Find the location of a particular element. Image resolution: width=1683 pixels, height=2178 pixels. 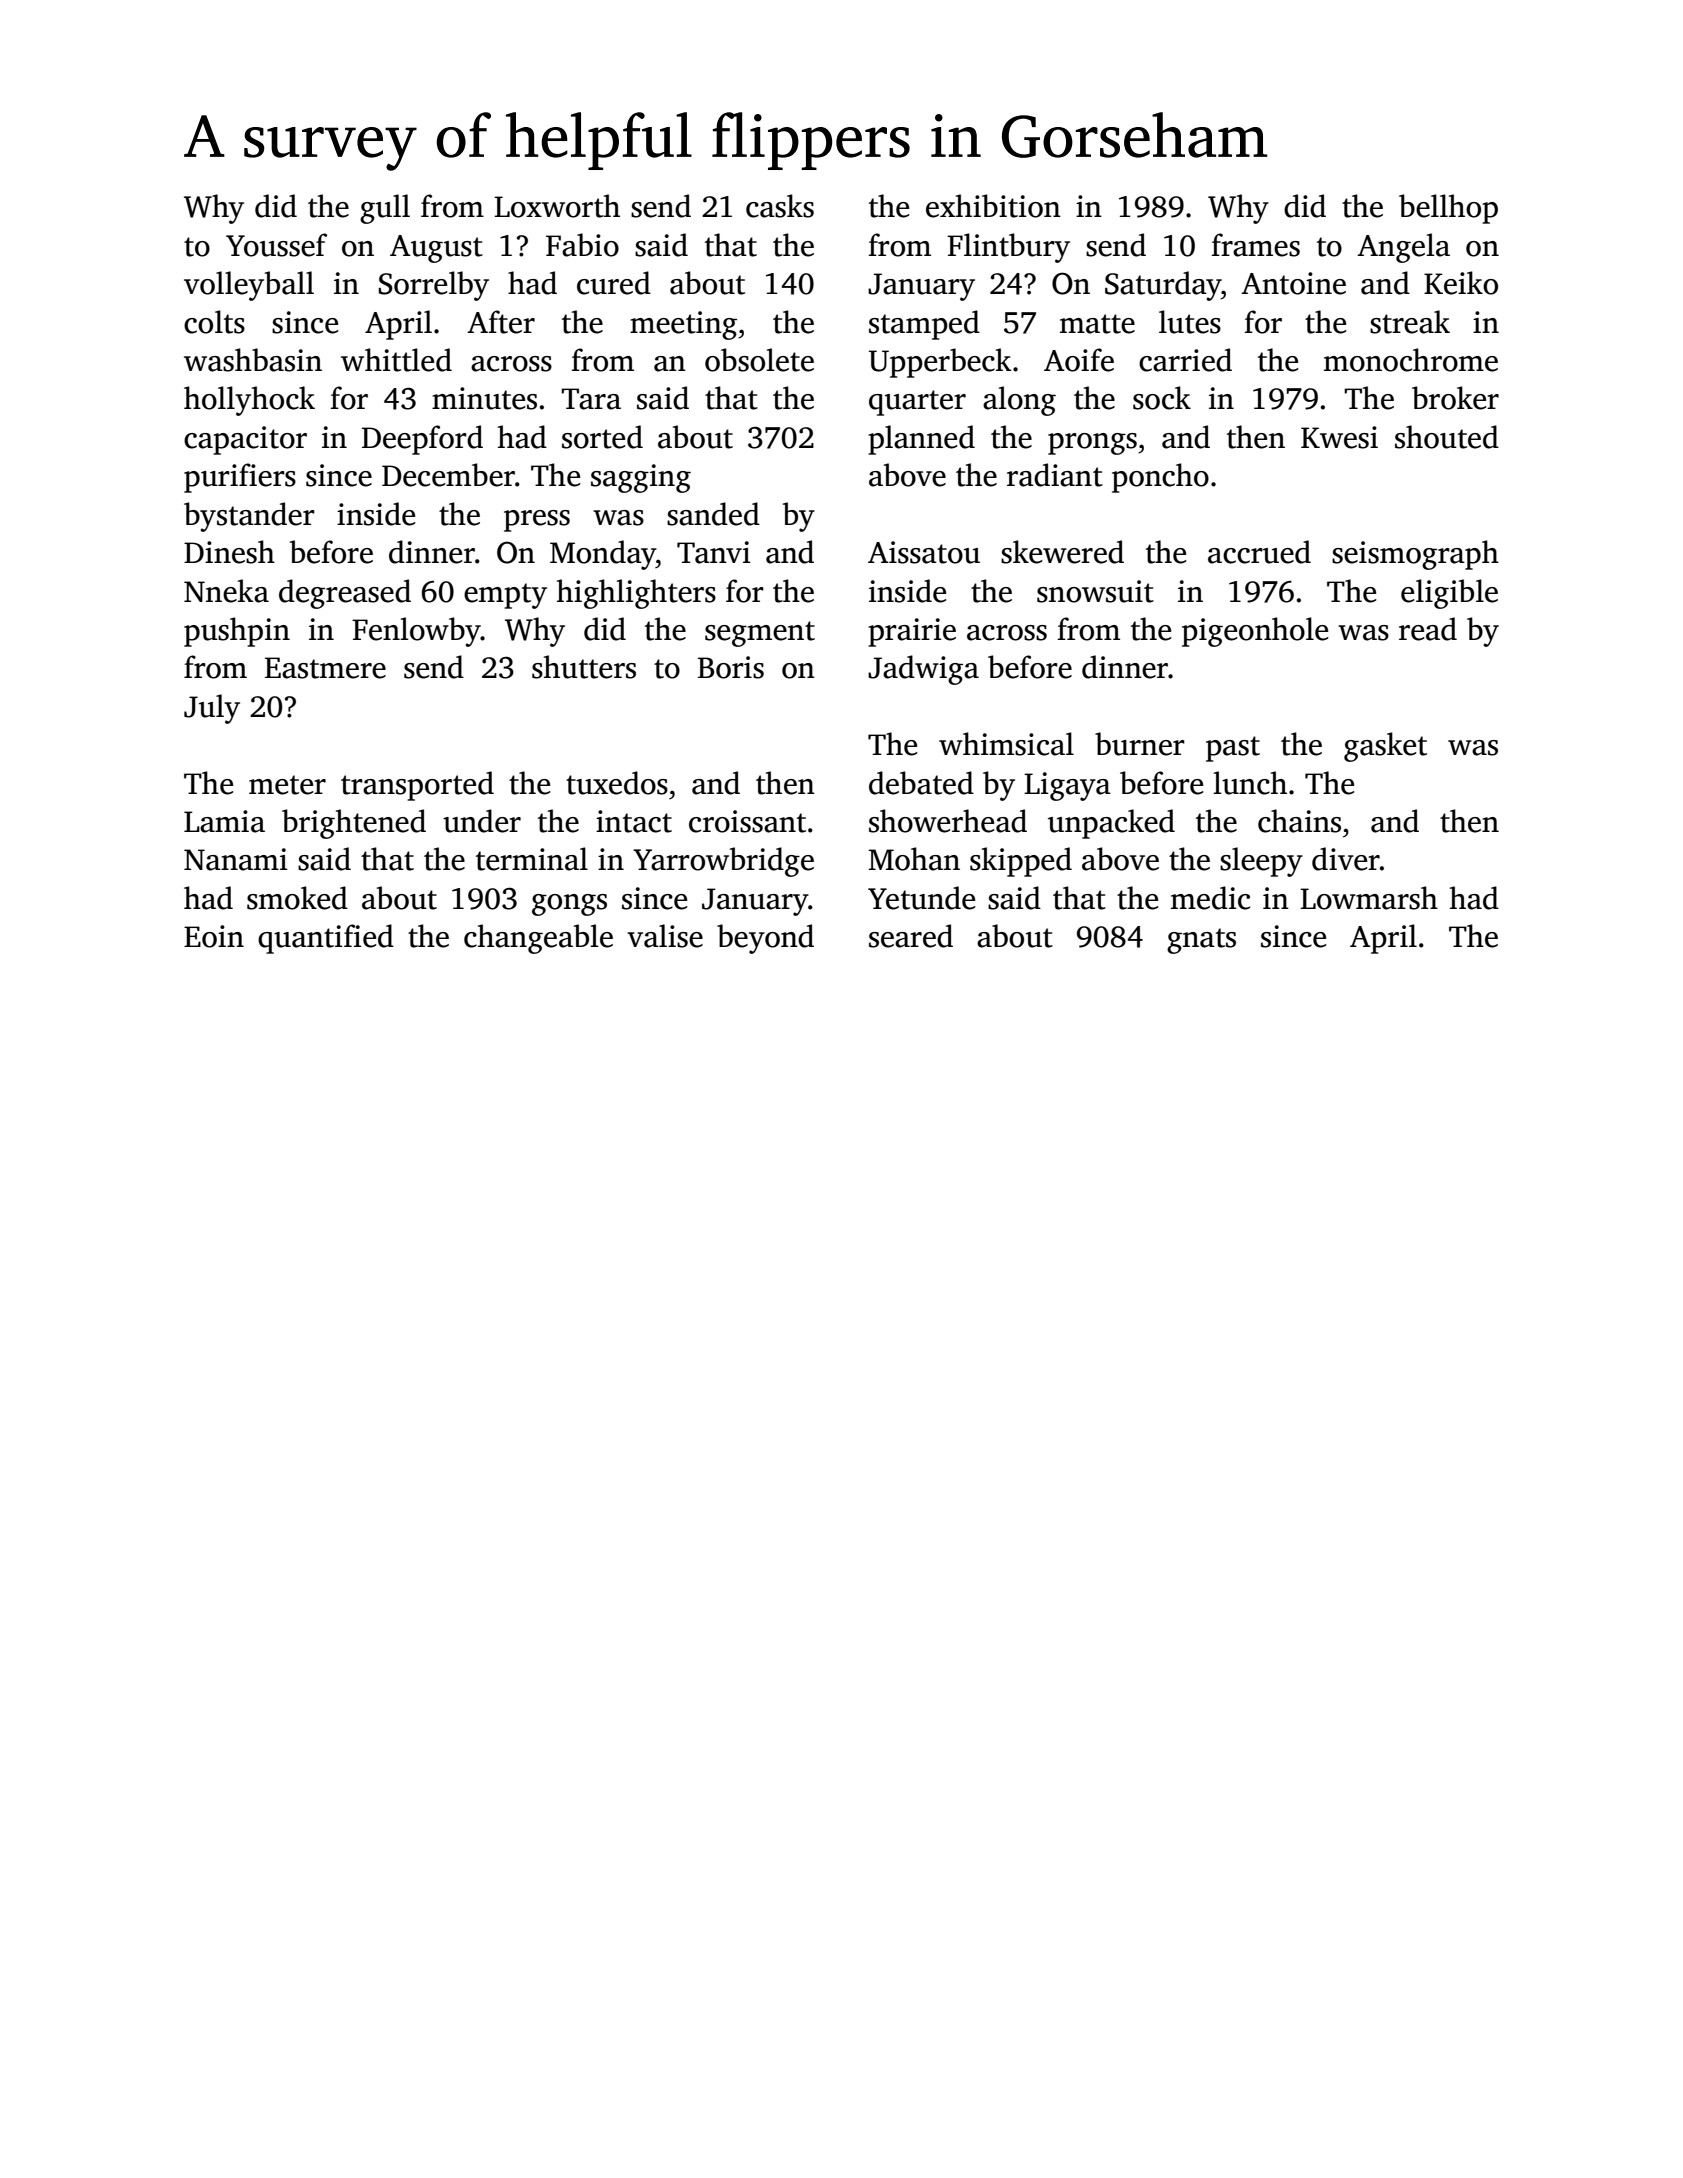

gnats is located at coordinates (1201, 941).
